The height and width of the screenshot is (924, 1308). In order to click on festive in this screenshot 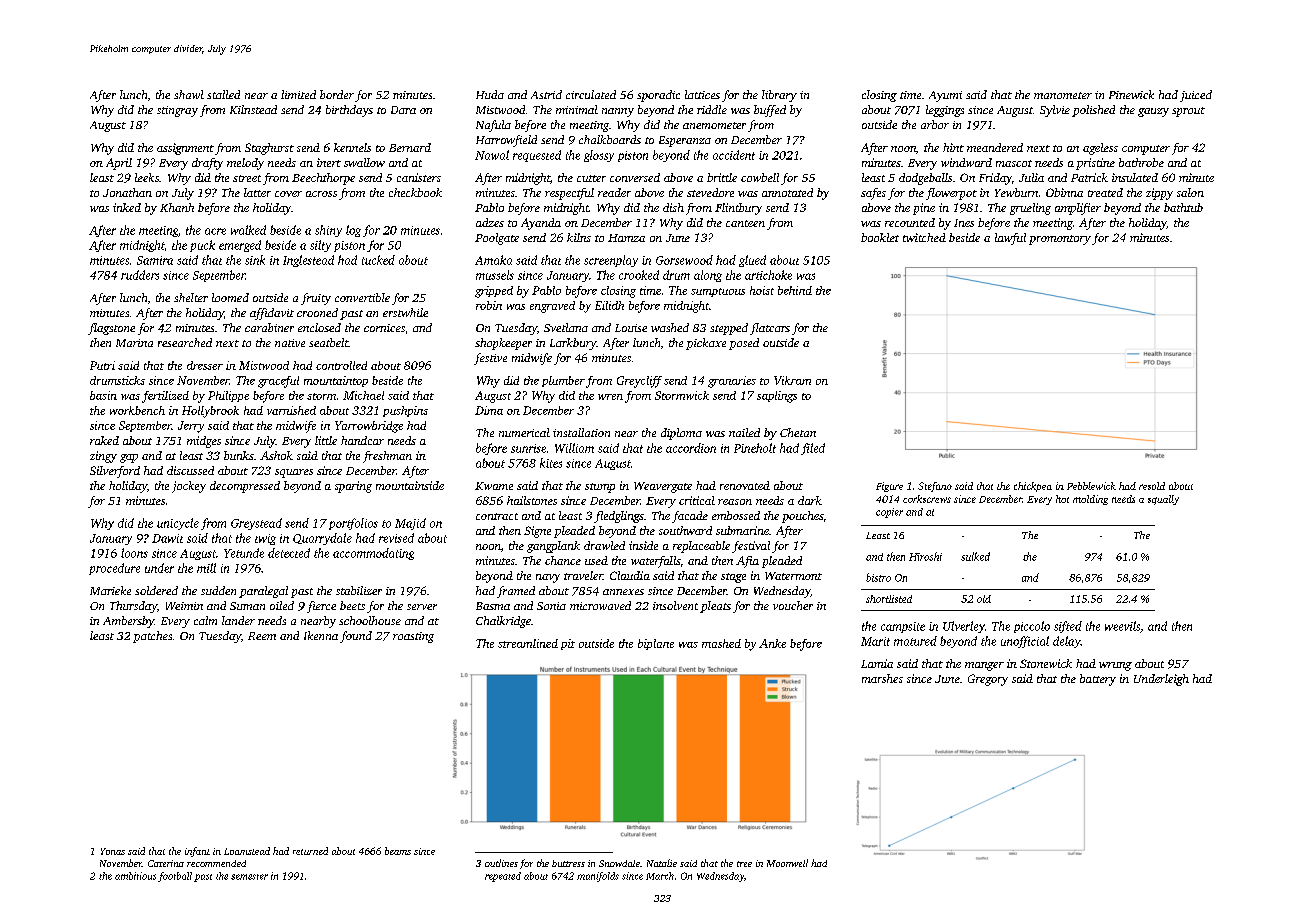, I will do `click(490, 359)`.
